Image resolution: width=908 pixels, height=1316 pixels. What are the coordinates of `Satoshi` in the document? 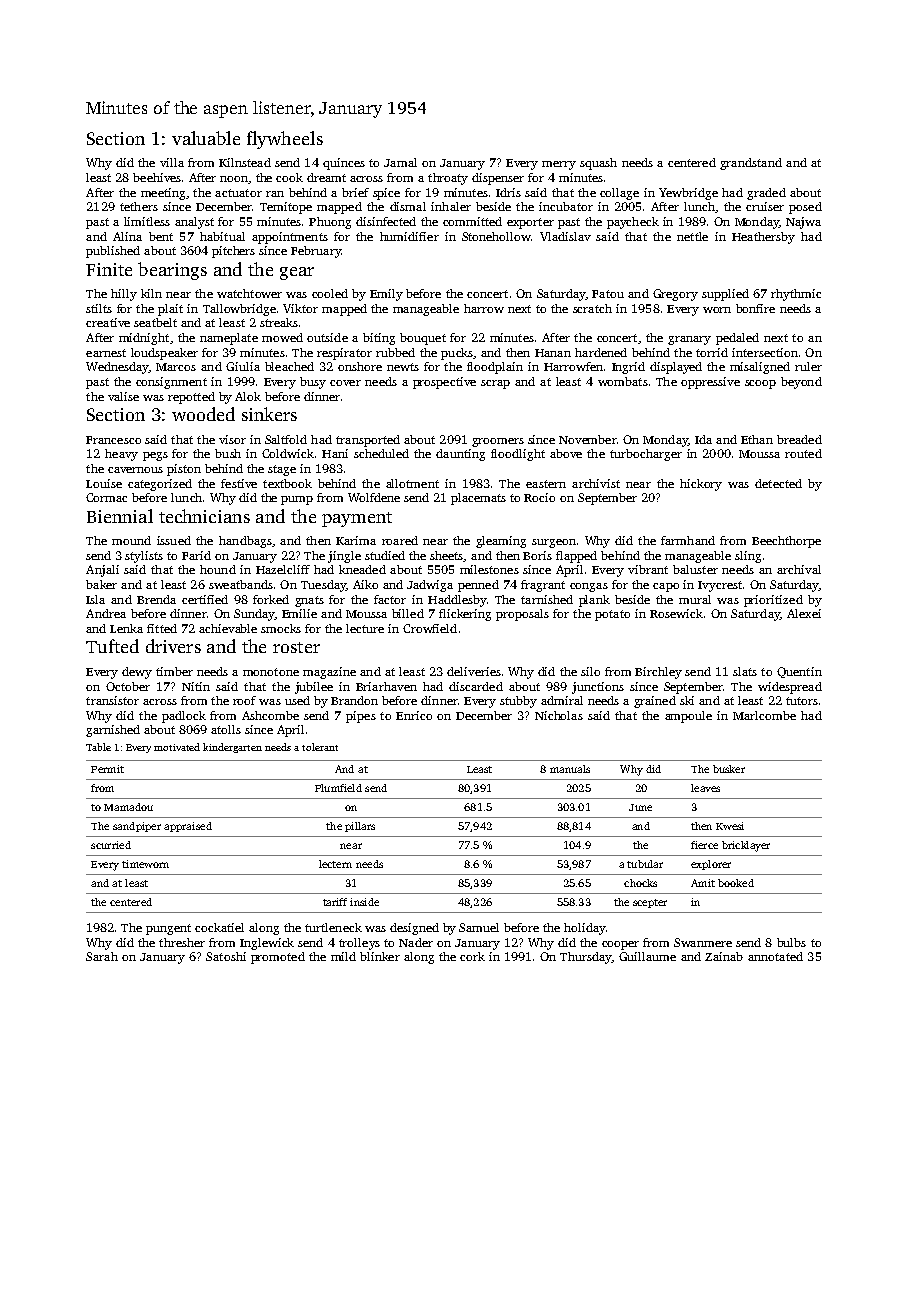 It's located at (226, 956).
